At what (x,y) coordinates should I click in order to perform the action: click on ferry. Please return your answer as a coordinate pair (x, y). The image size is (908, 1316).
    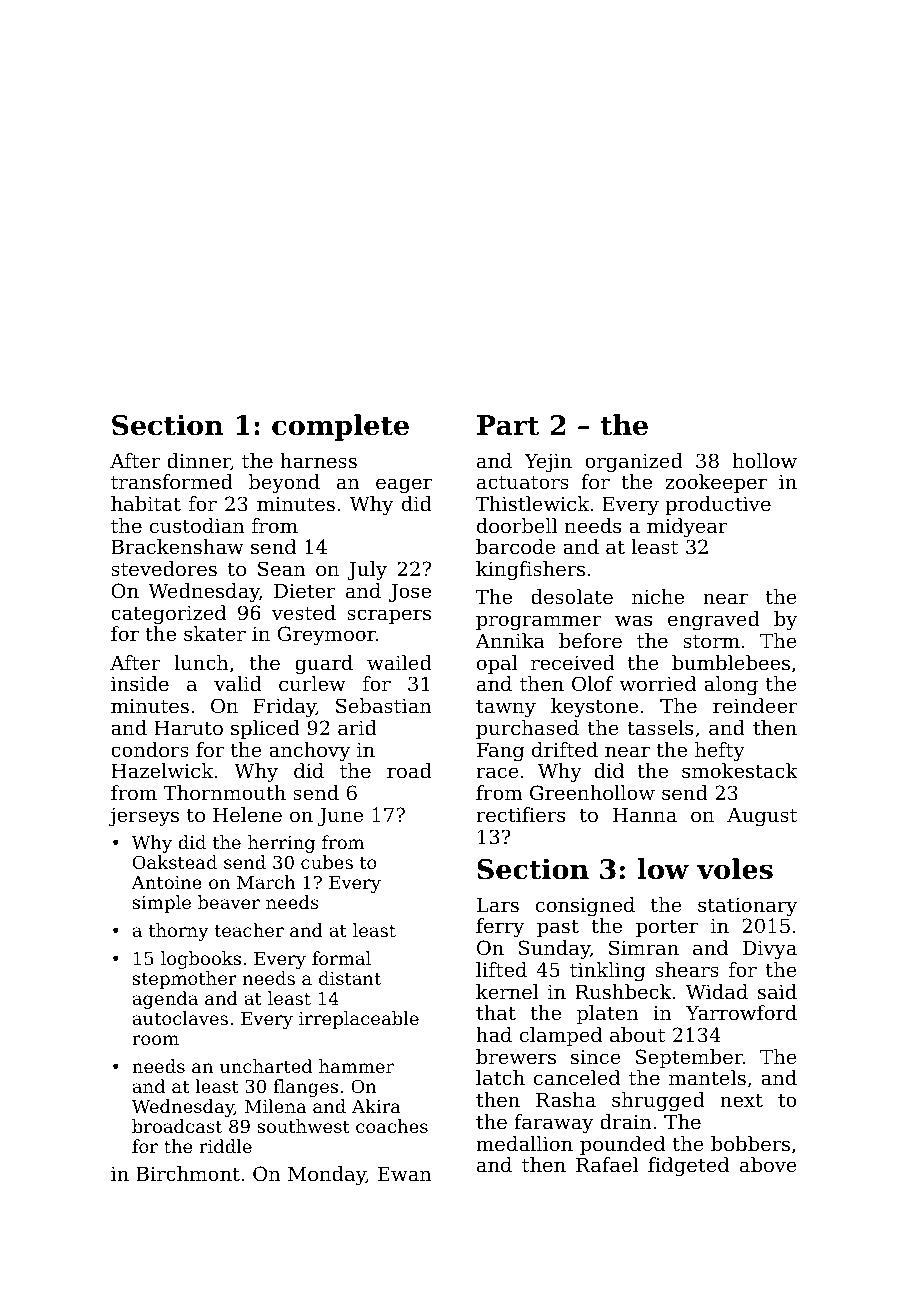
    Looking at the image, I should click on (500, 928).
